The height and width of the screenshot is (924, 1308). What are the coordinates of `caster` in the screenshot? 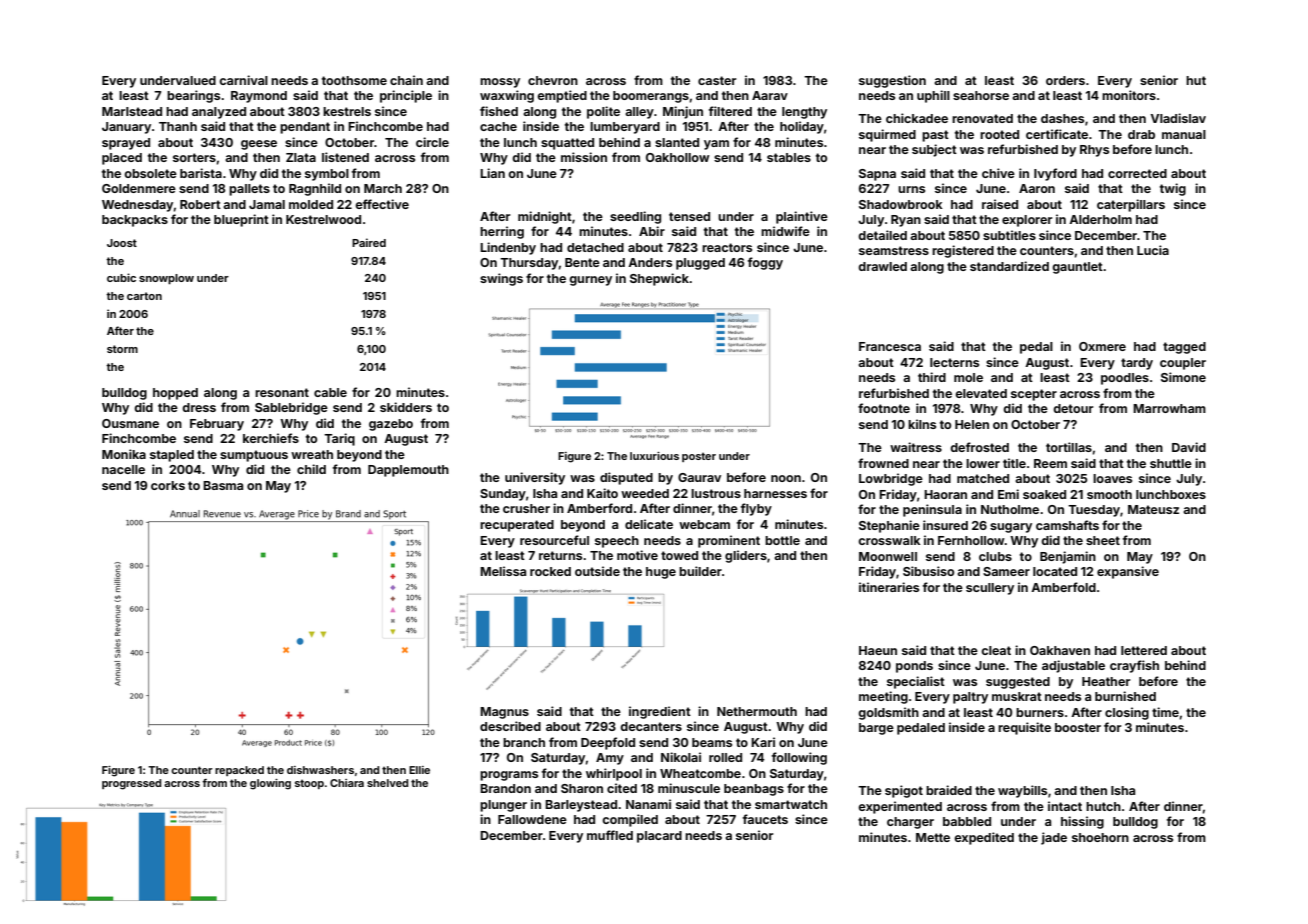 It's located at (717, 80).
